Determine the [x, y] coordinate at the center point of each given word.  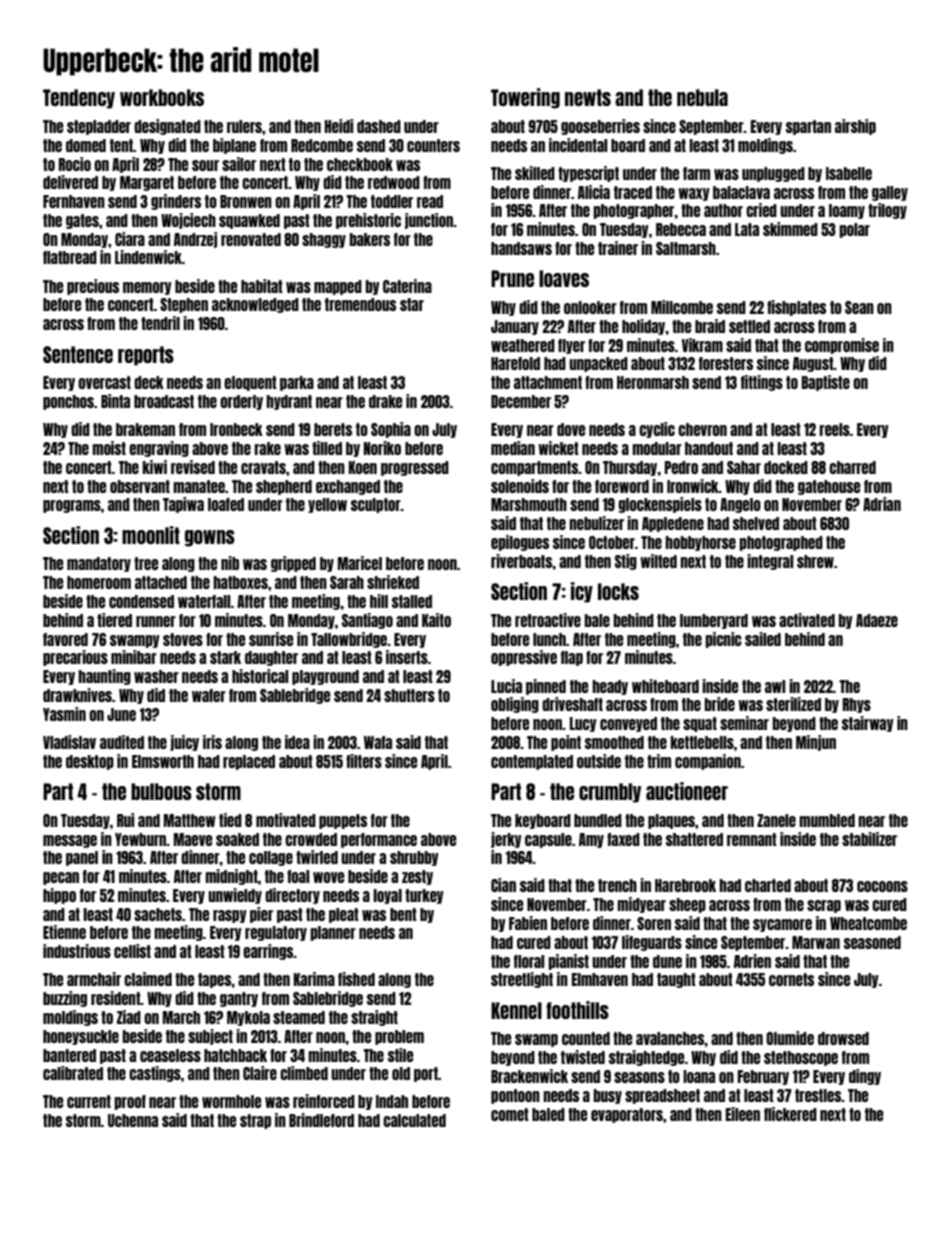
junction [429, 221]
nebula [702, 97]
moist [109, 448]
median [513, 448]
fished [356, 979]
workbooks [162, 97]
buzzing [65, 999]
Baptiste [826, 383]
